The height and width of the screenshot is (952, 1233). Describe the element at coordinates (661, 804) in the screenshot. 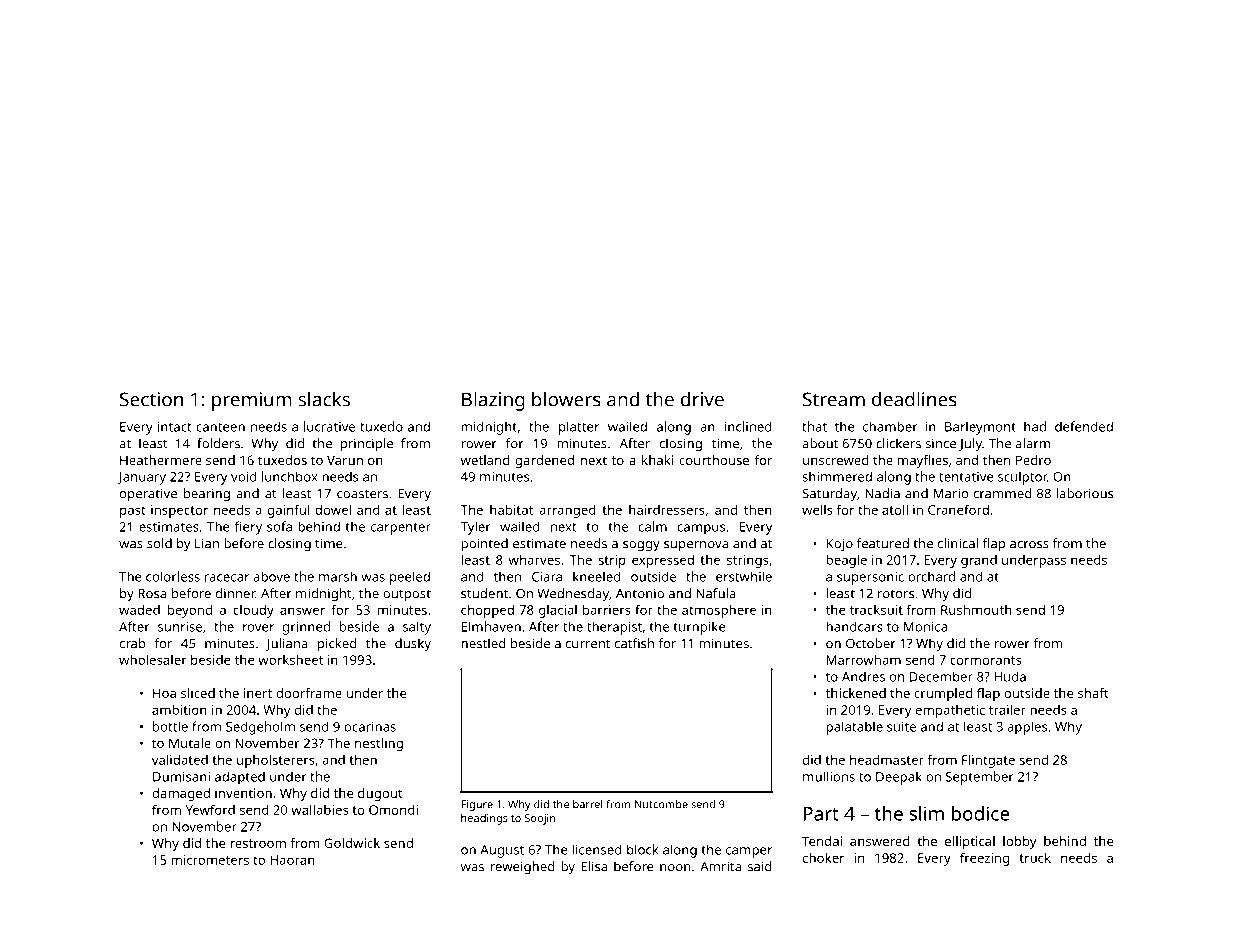

I see `Nutcombe` at that location.
